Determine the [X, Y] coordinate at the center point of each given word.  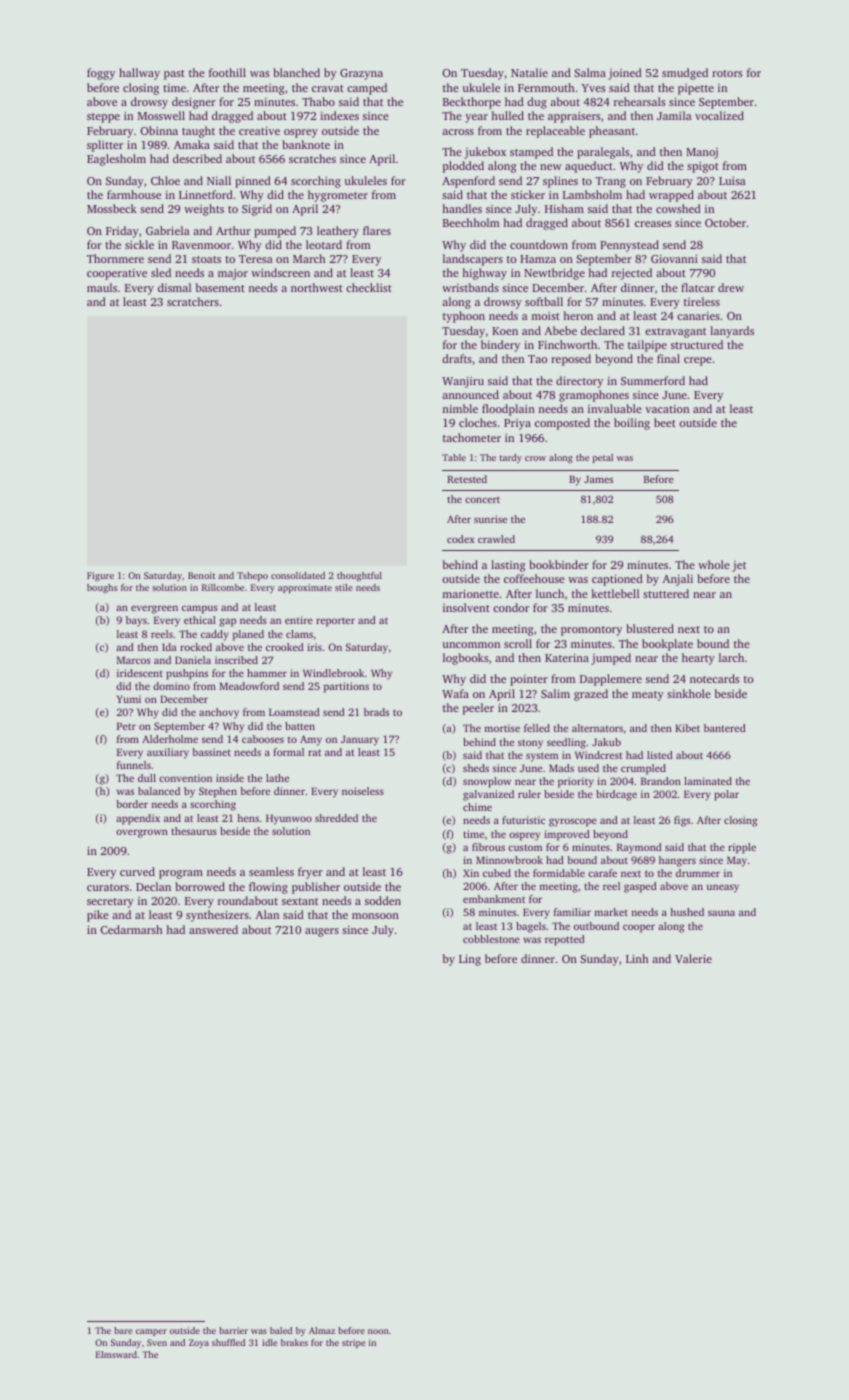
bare [123, 1330]
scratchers [193, 301]
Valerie [693, 958]
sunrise [490, 519]
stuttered [666, 593]
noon [378, 1331]
